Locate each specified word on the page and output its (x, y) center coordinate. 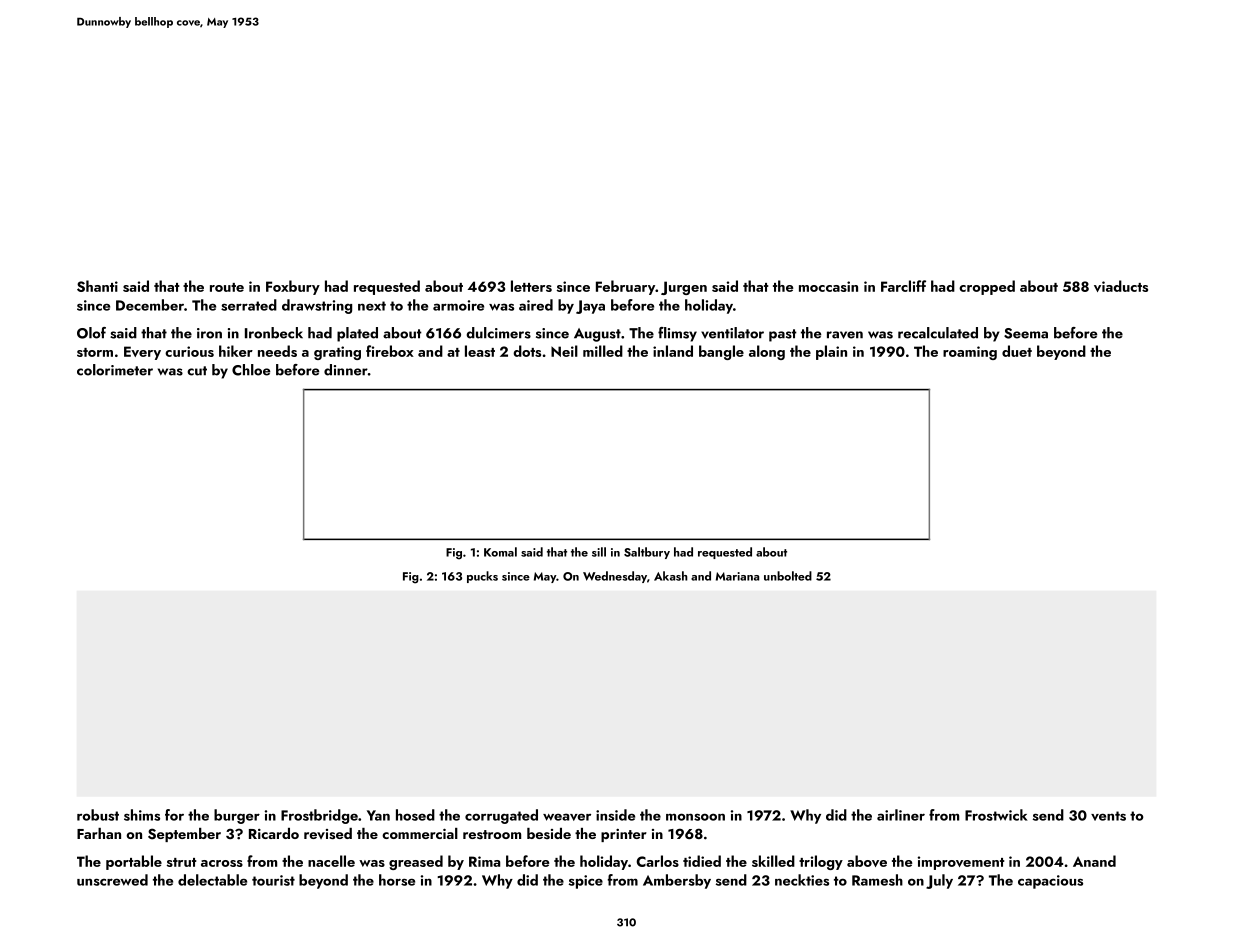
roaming (970, 353)
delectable (212, 880)
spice (586, 882)
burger (237, 816)
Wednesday (615, 577)
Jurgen (684, 288)
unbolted (788, 576)
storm (95, 352)
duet (1017, 351)
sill (599, 552)
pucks (482, 577)
